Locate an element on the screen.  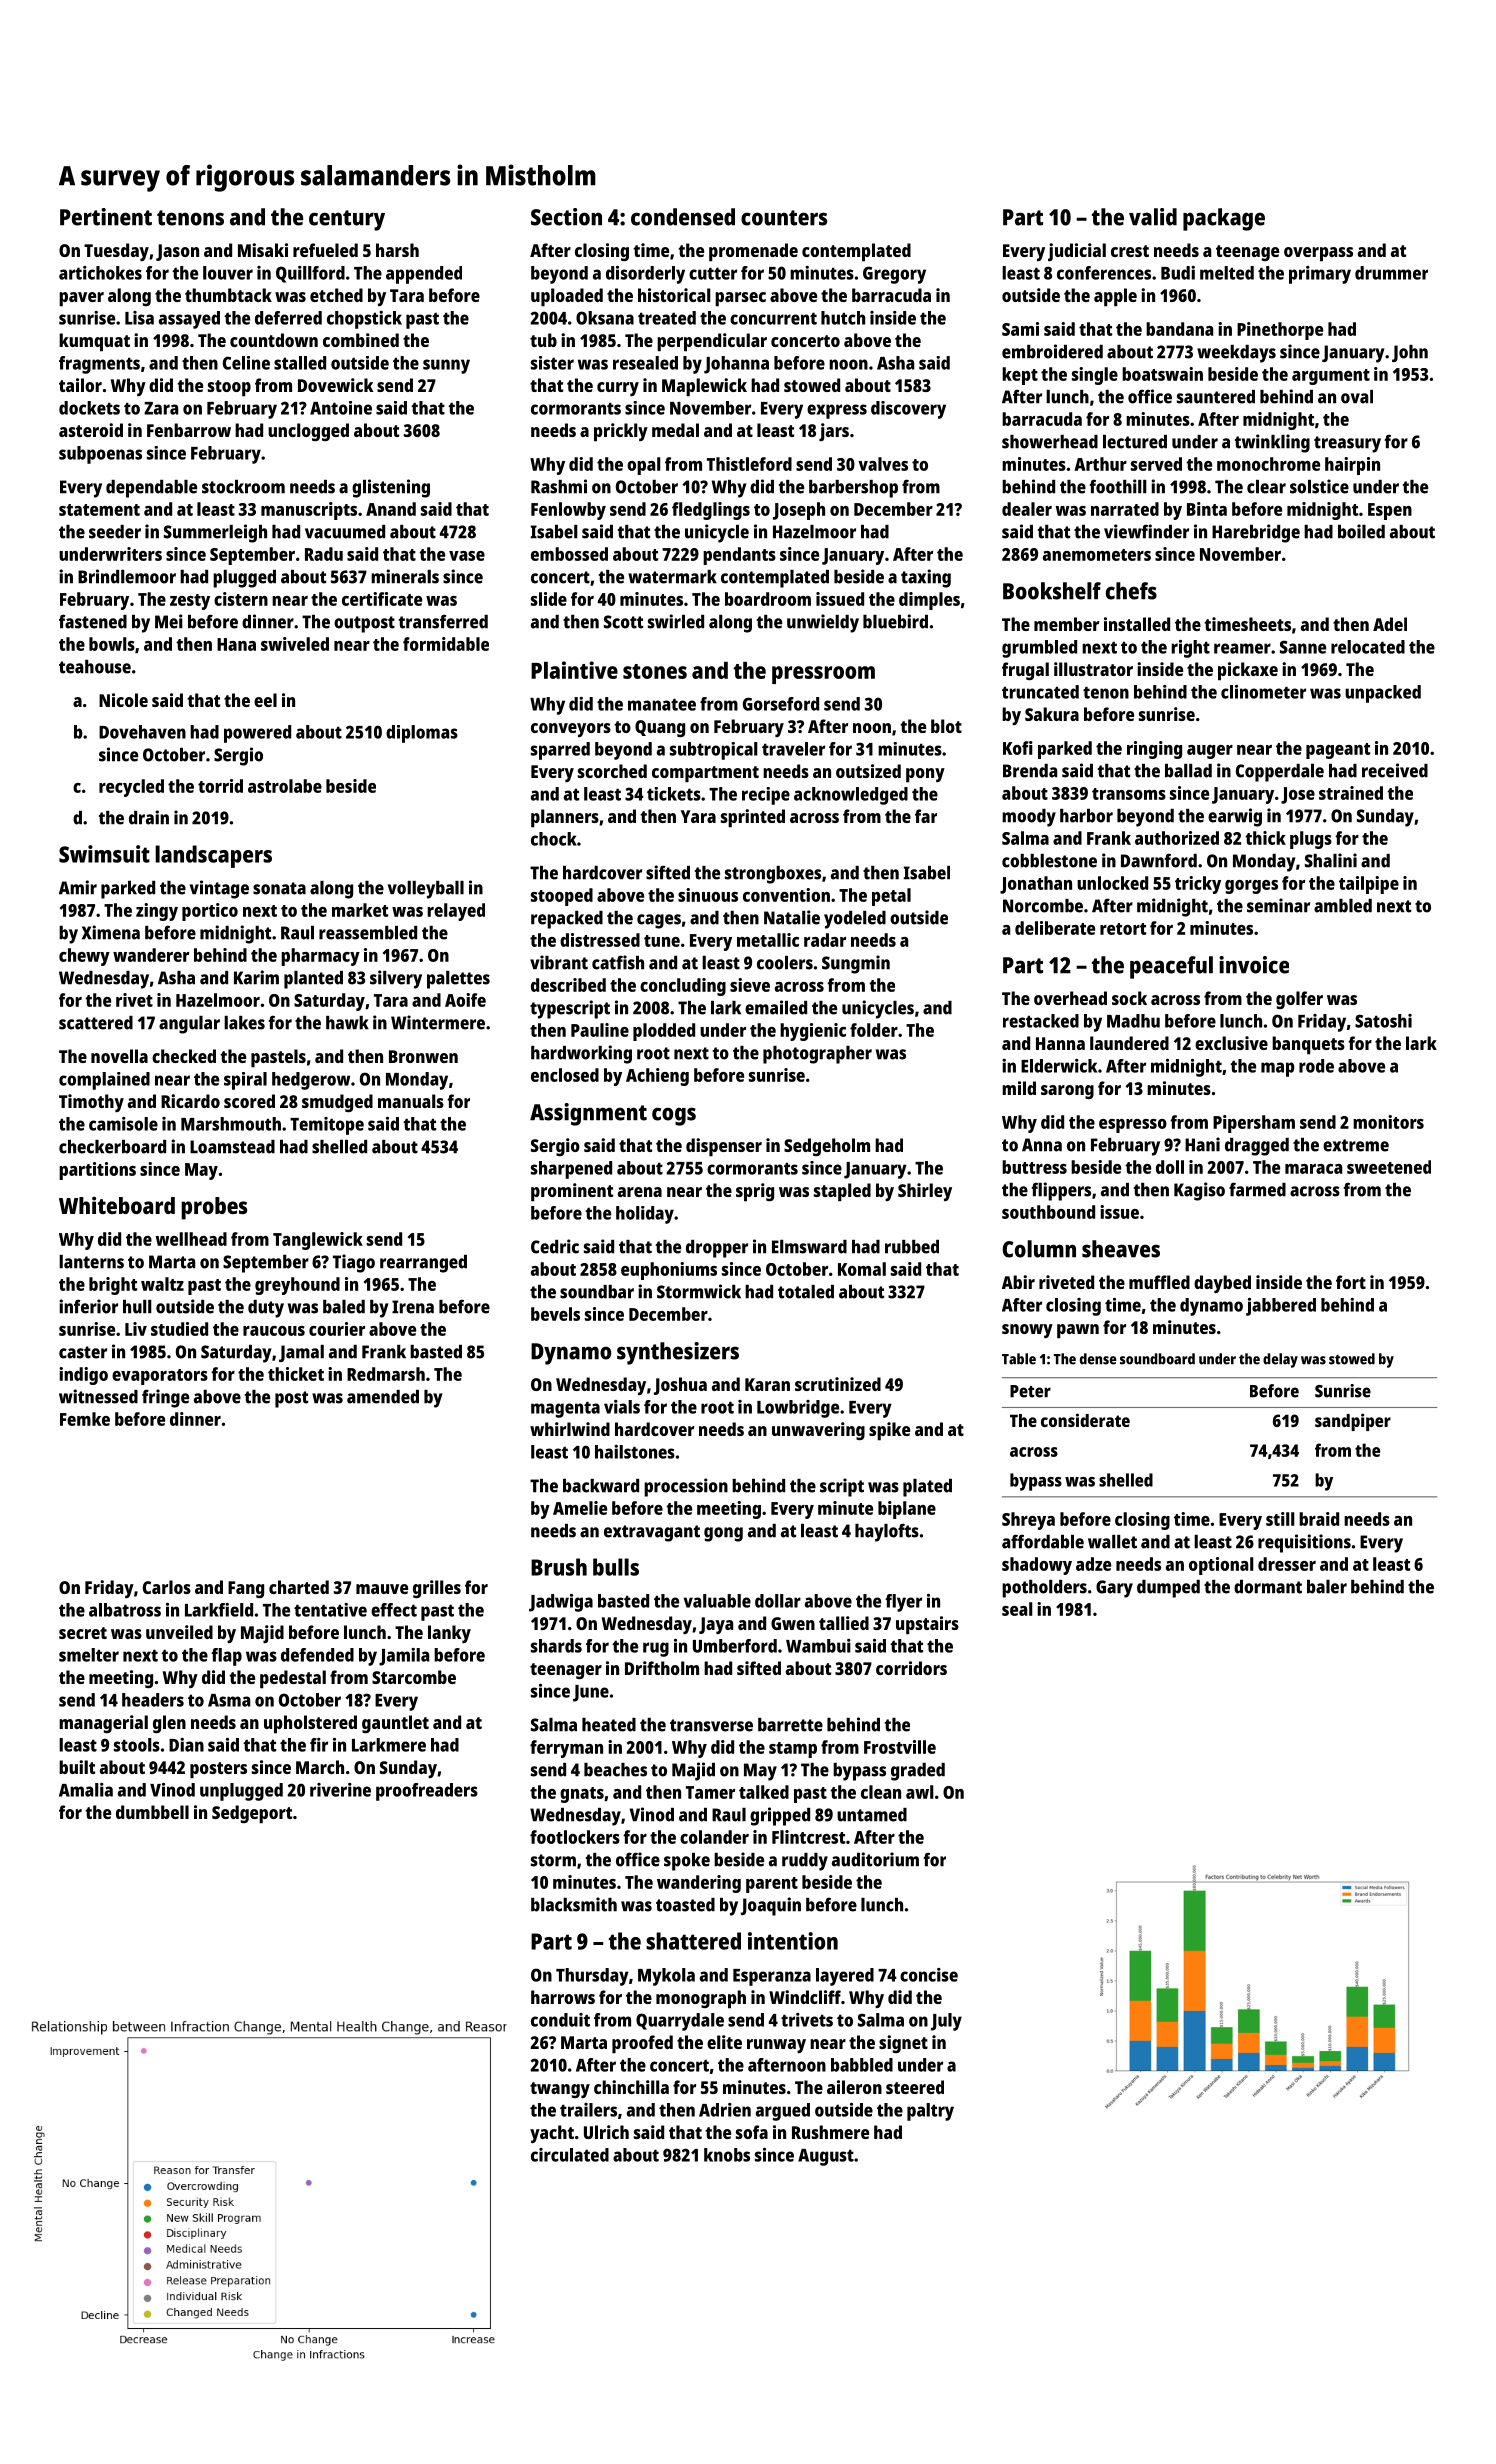
portico is located at coordinates (210, 912).
